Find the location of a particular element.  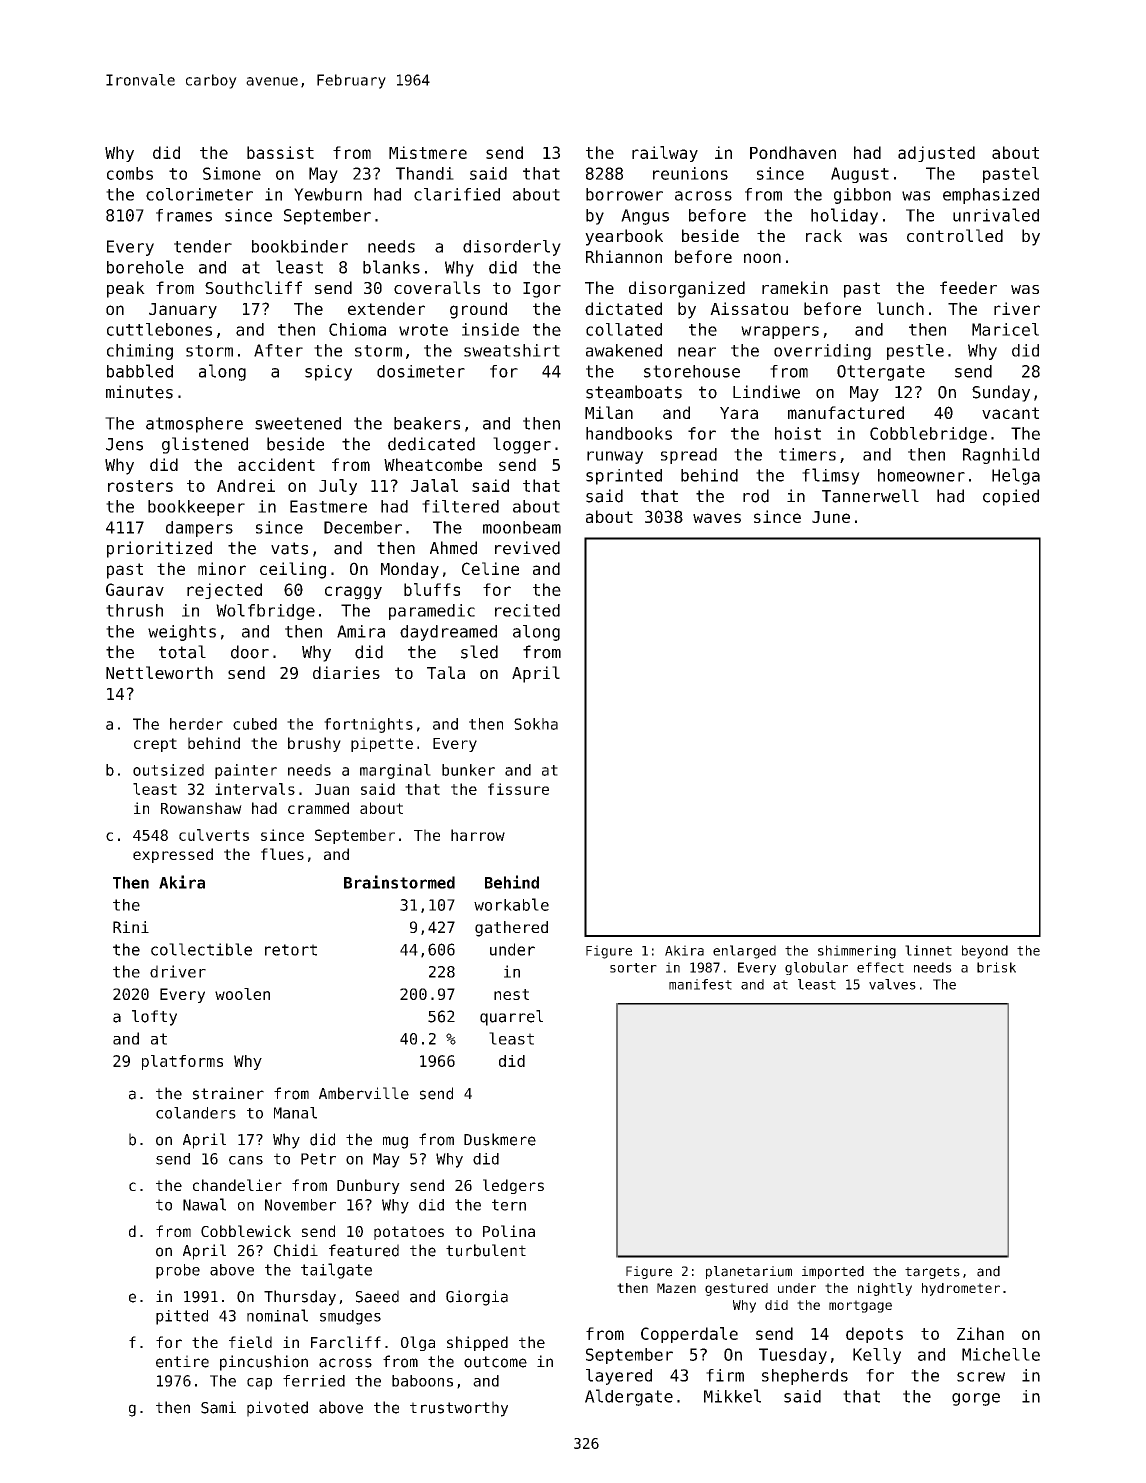

Zihan is located at coordinates (980, 1333).
